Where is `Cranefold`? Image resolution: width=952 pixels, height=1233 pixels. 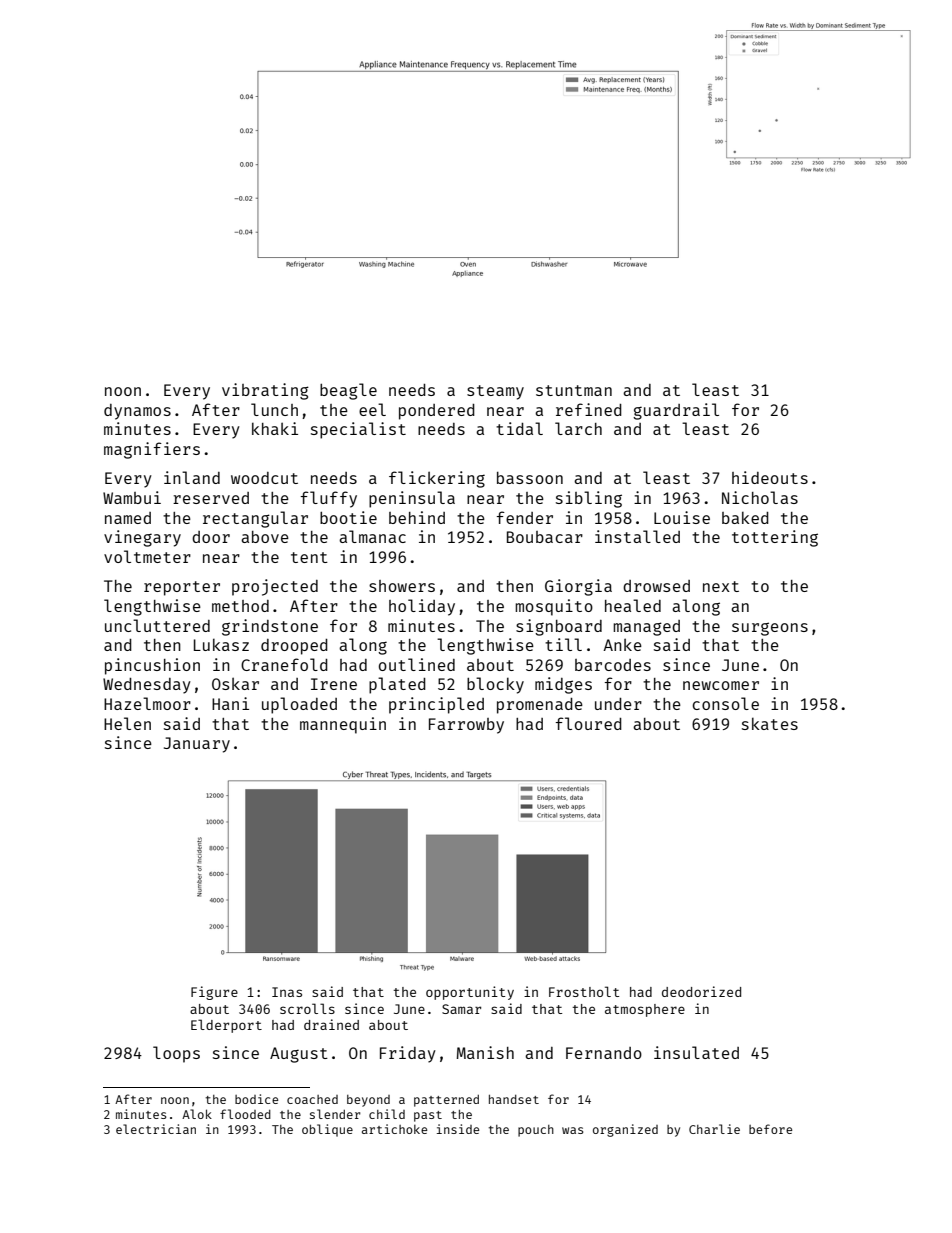
Cranefold is located at coordinates (284, 664).
